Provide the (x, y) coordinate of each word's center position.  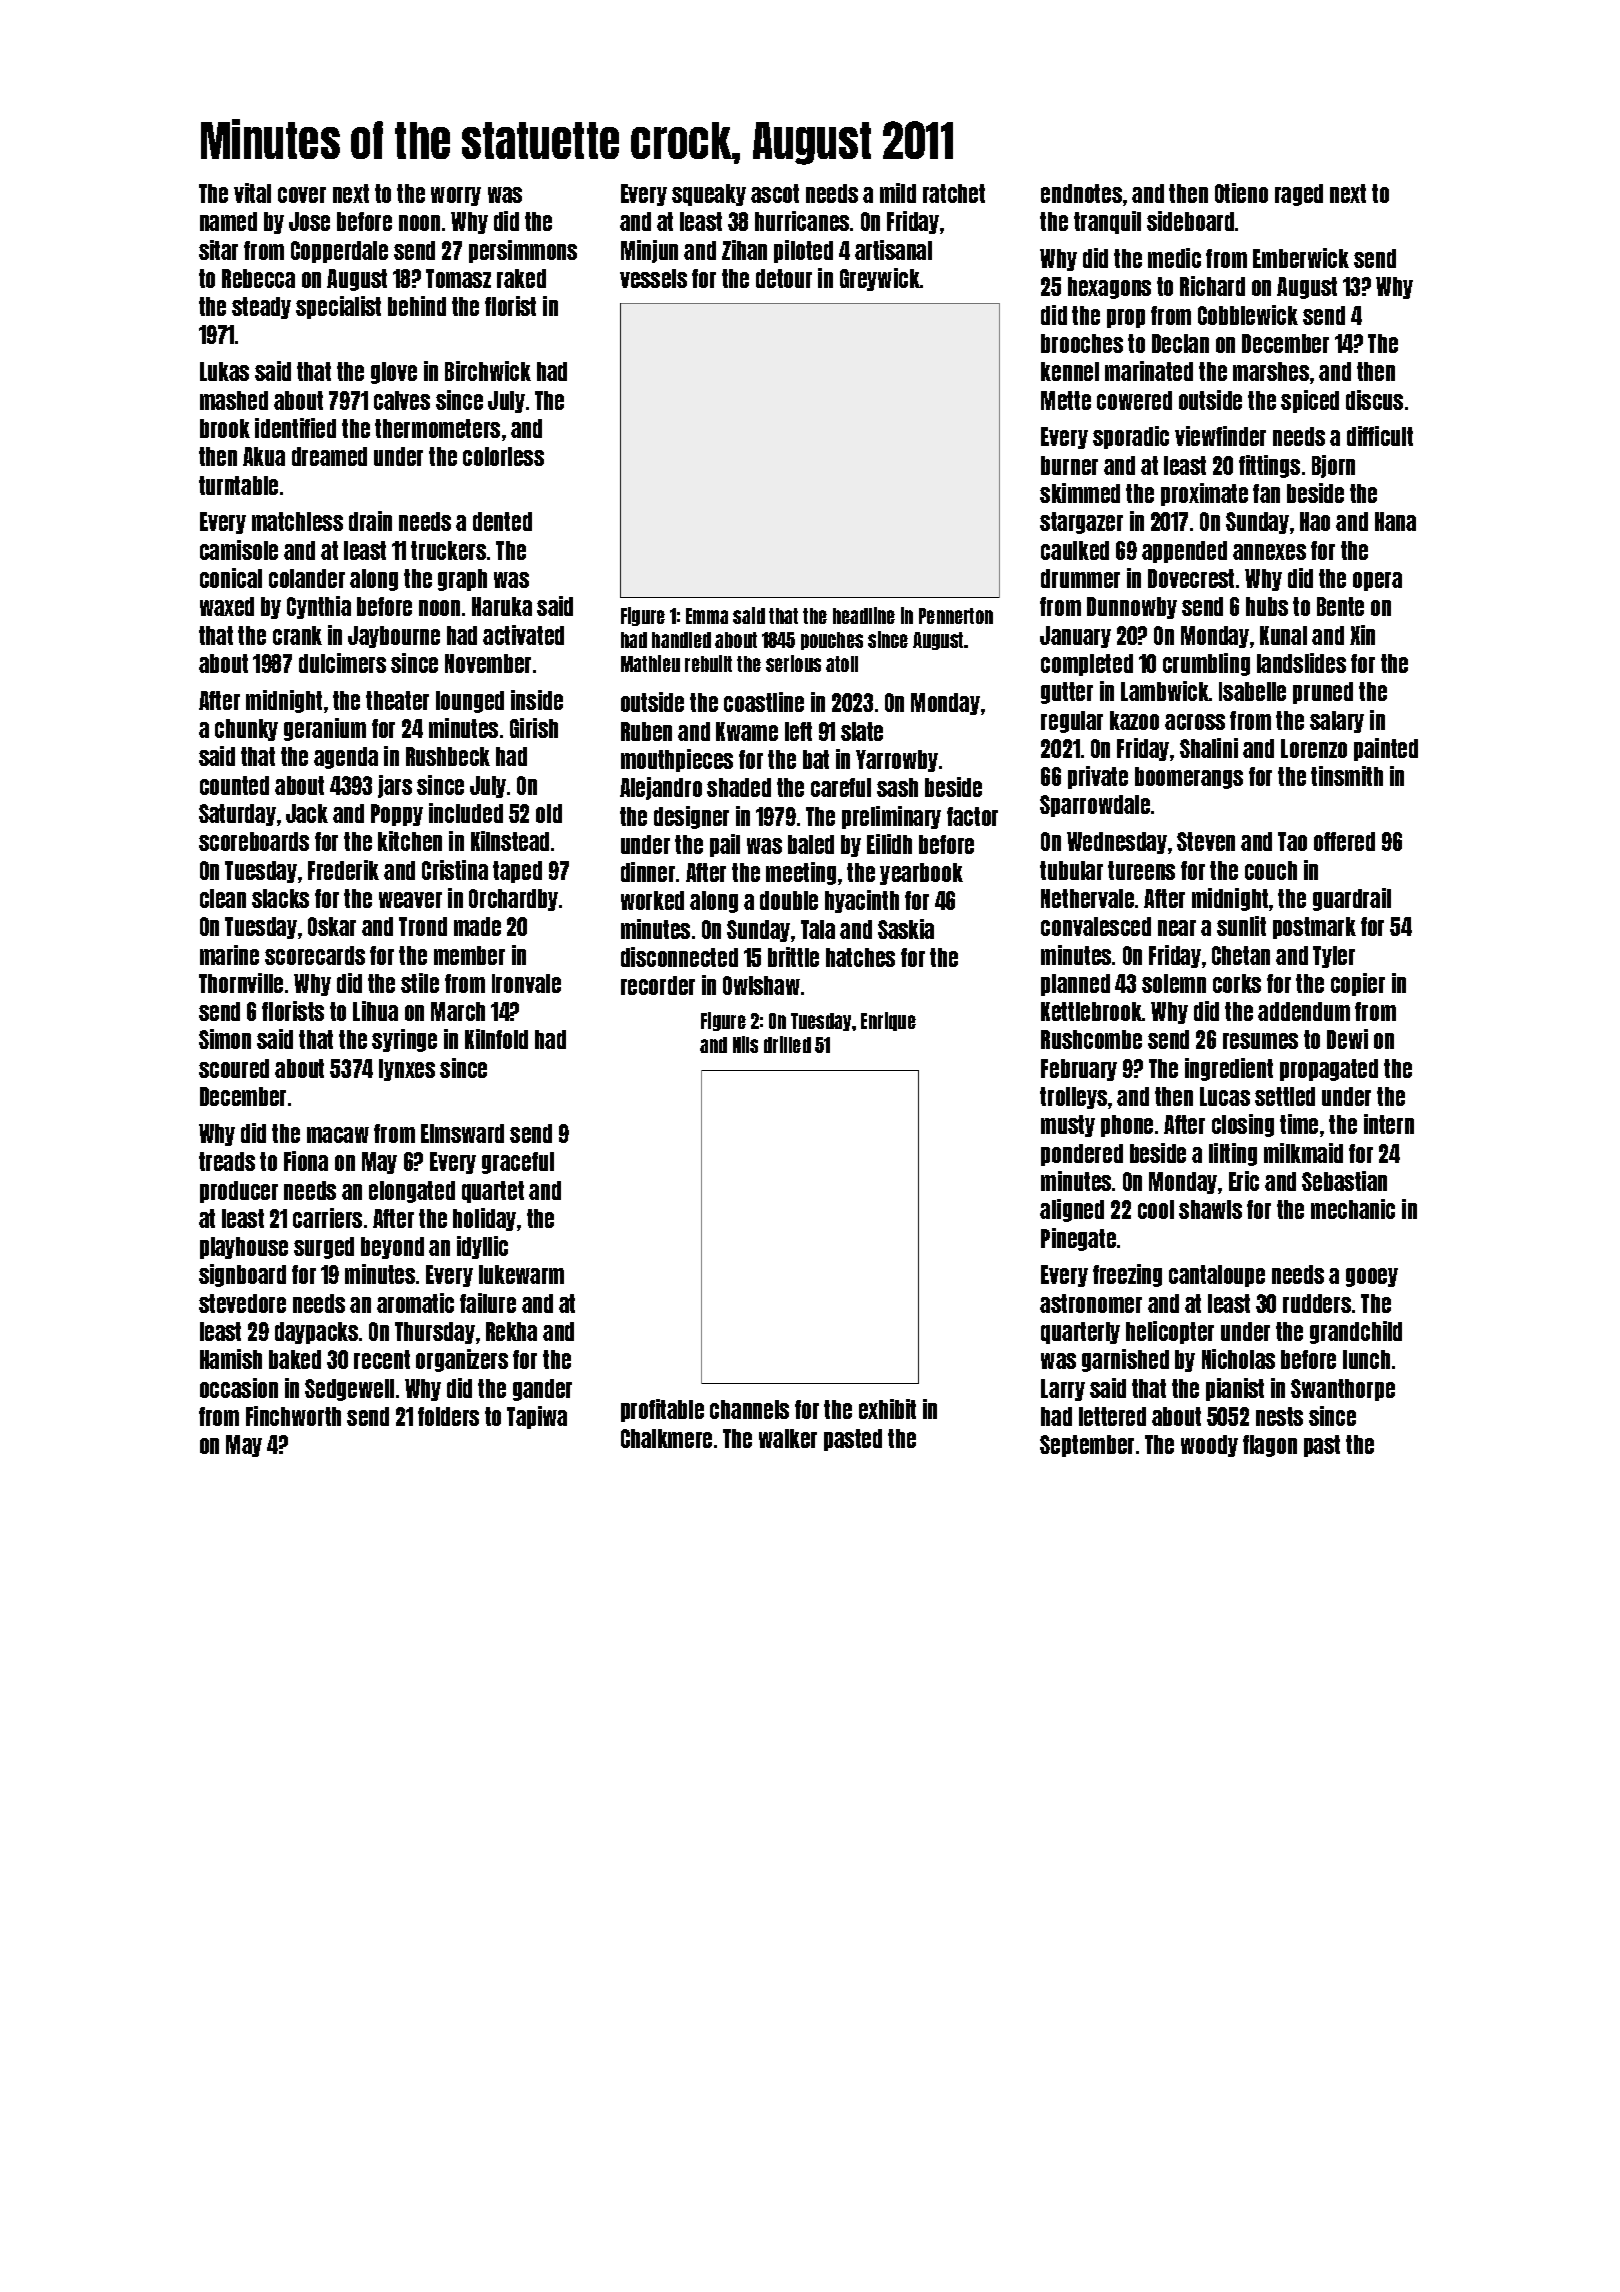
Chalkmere (666, 1438)
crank (297, 635)
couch (1271, 870)
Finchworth (293, 1416)
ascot (775, 193)
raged (1299, 195)
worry (456, 196)
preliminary (891, 817)
